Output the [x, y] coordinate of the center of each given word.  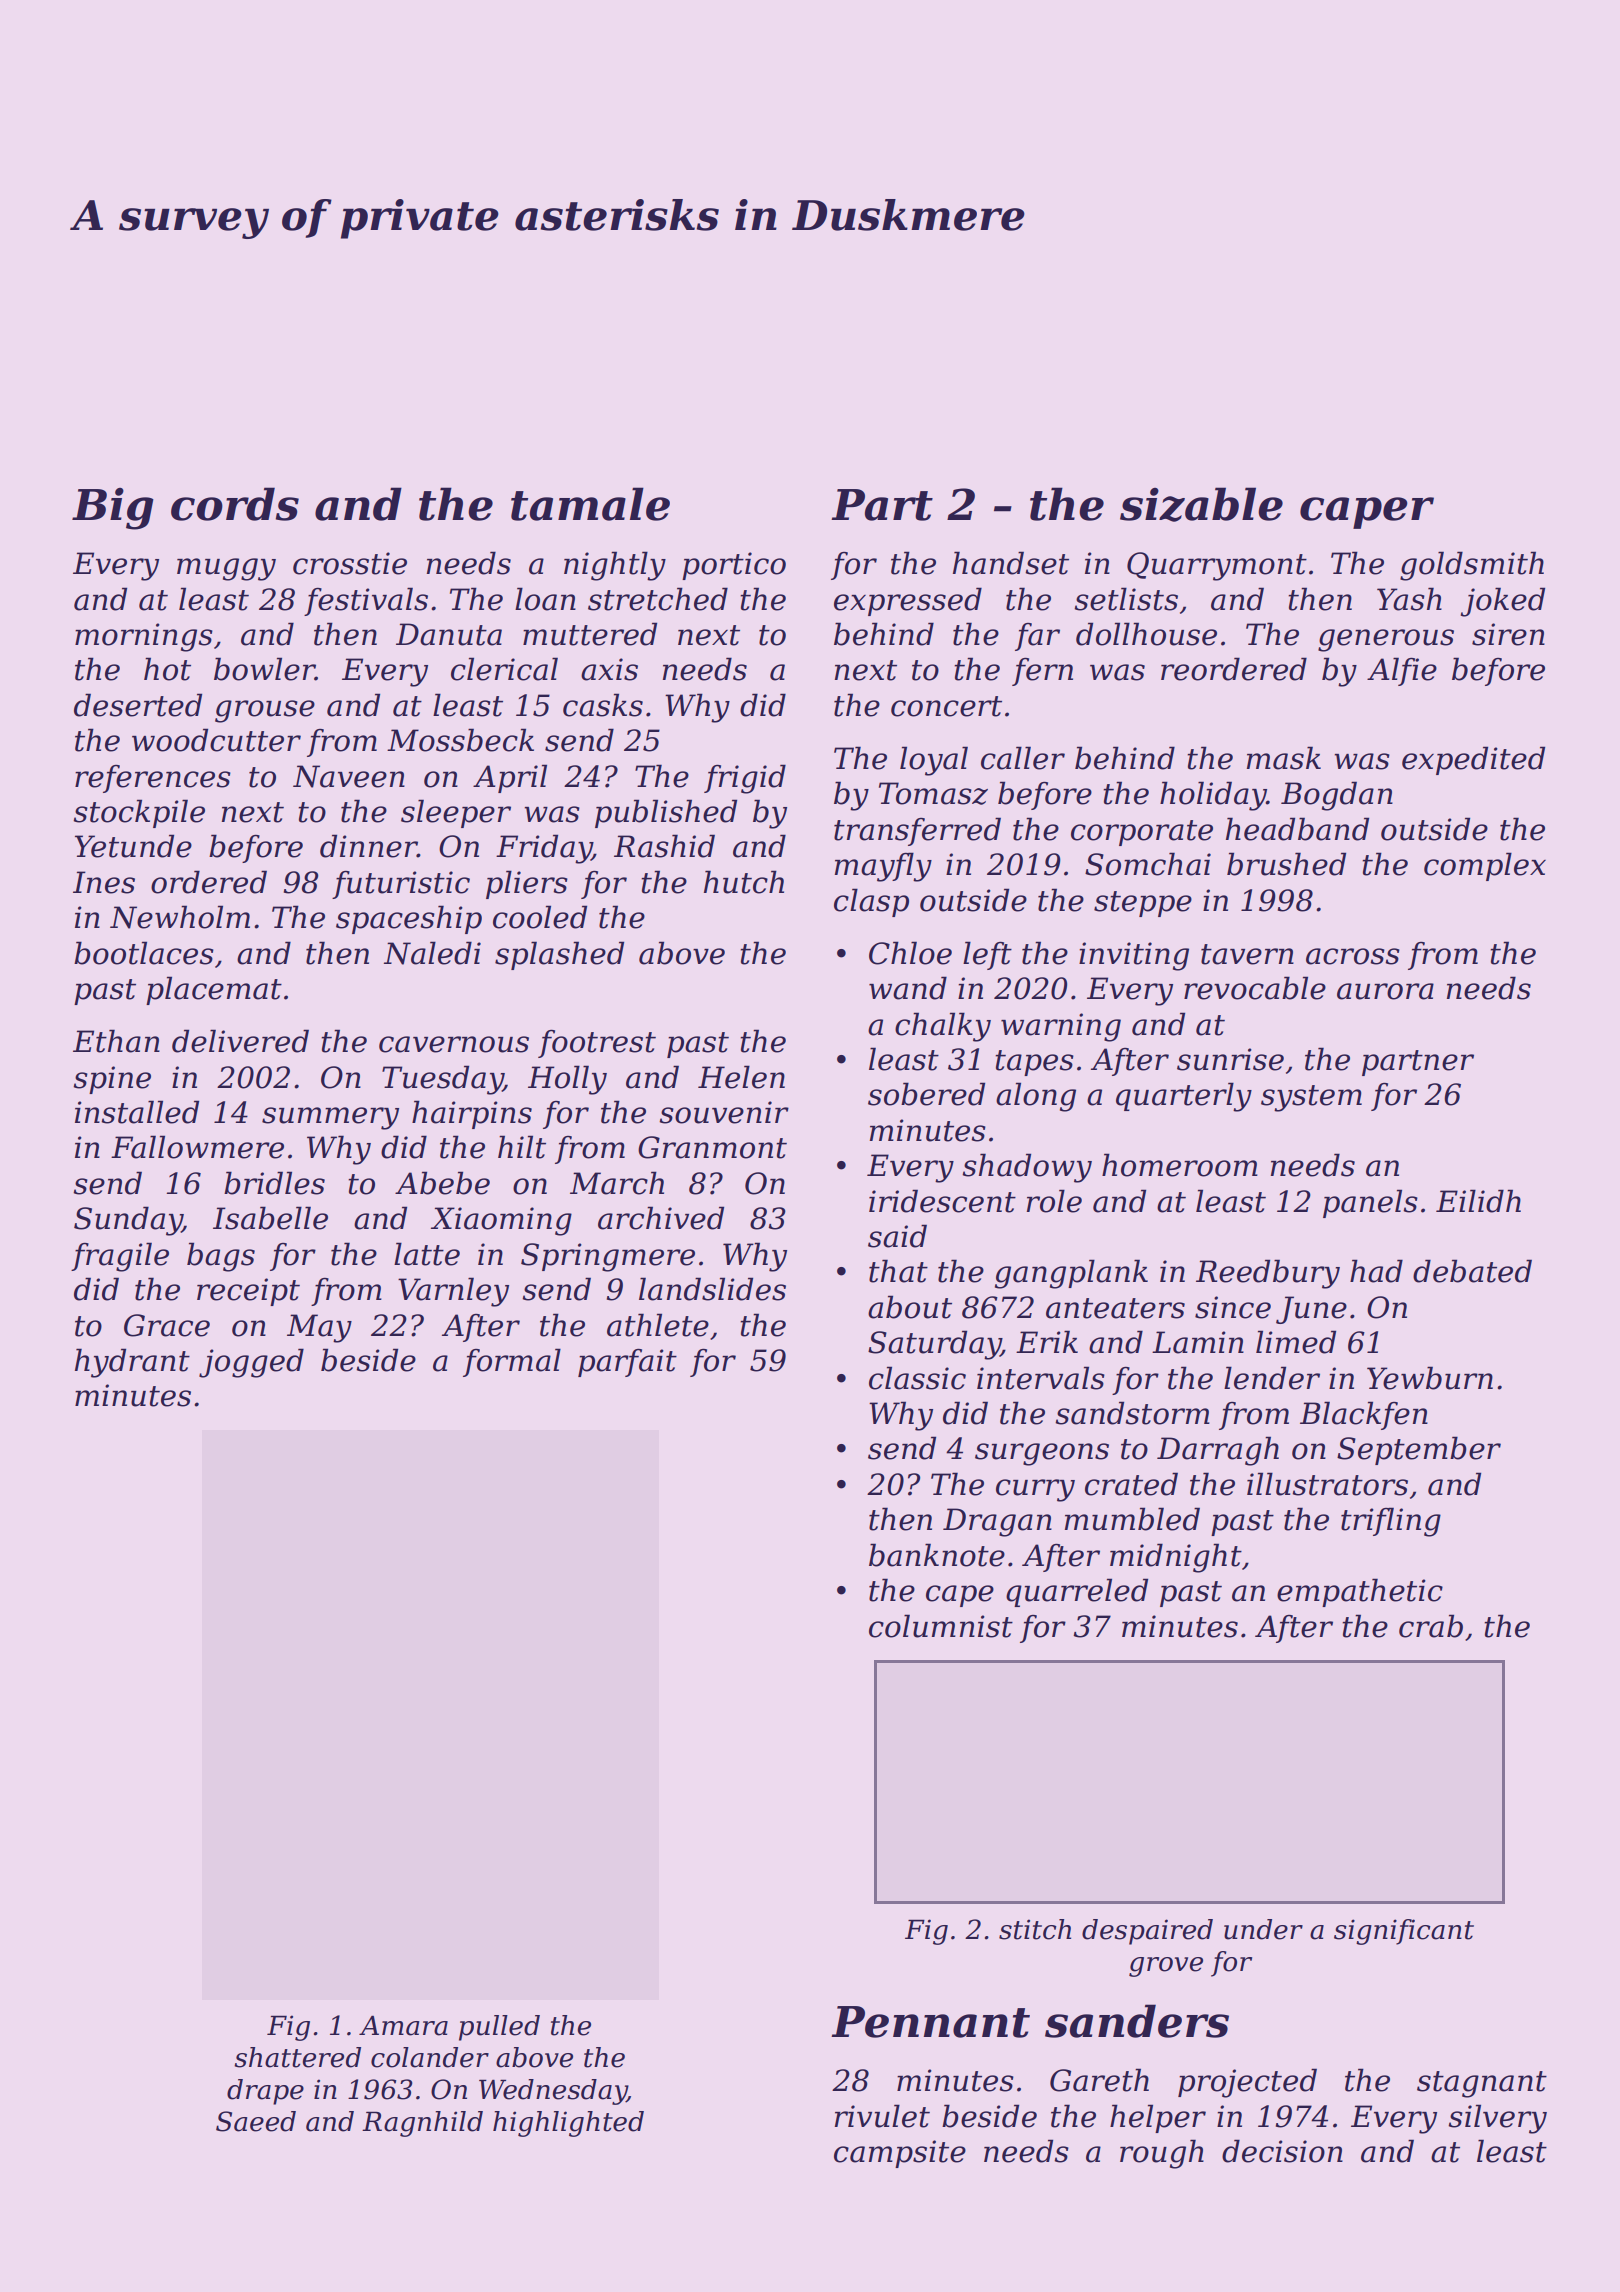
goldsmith [1472, 566]
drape [265, 2092]
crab [1431, 1626]
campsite [900, 2154]
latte [427, 1254]
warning [1061, 1027]
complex [1485, 866]
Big [113, 509]
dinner [368, 846]
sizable [1201, 504]
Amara [403, 2025]
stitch [1035, 1929]
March [617, 1183]
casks [603, 705]
